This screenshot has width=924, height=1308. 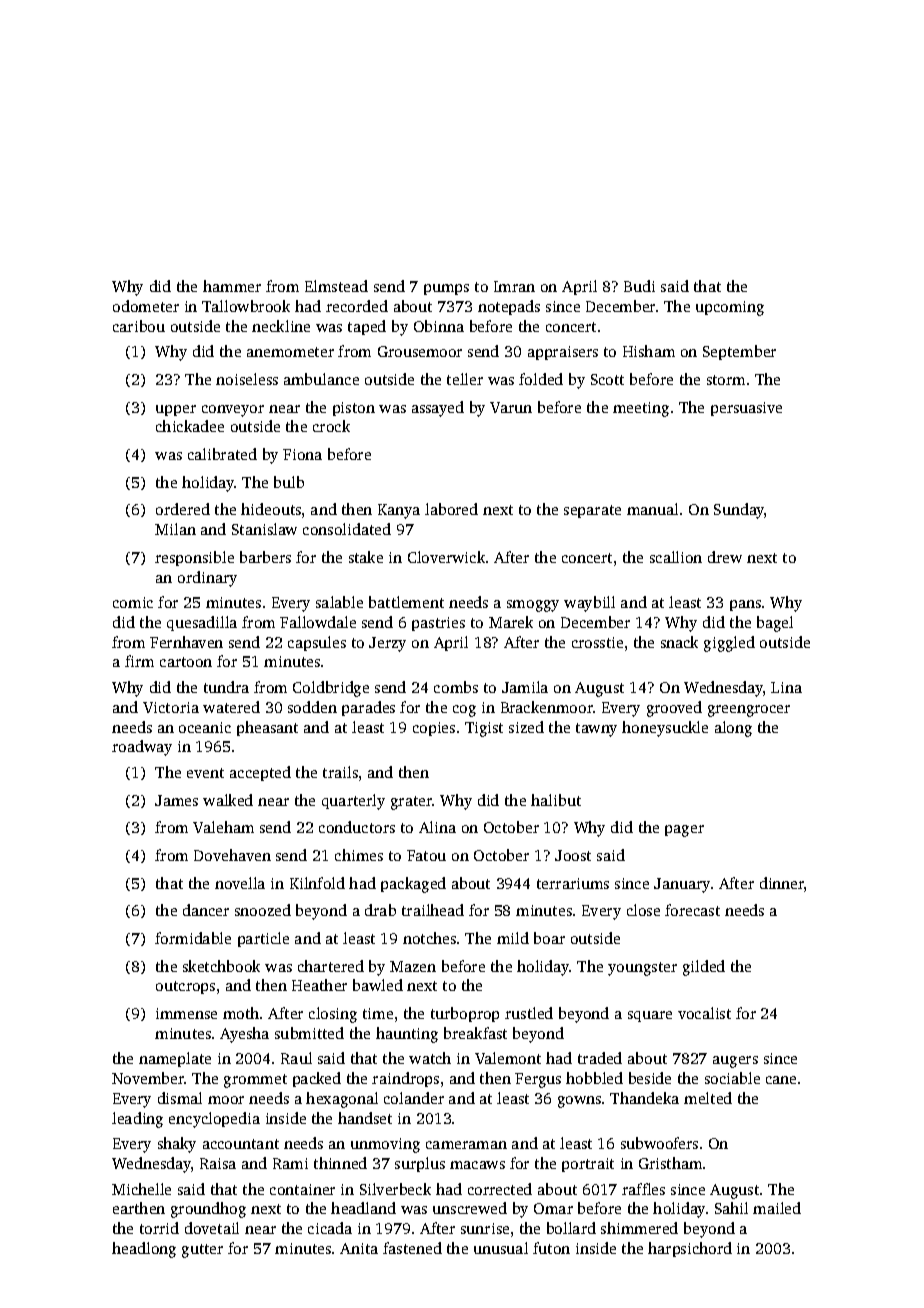 I want to click on Joost, so click(x=573, y=855).
